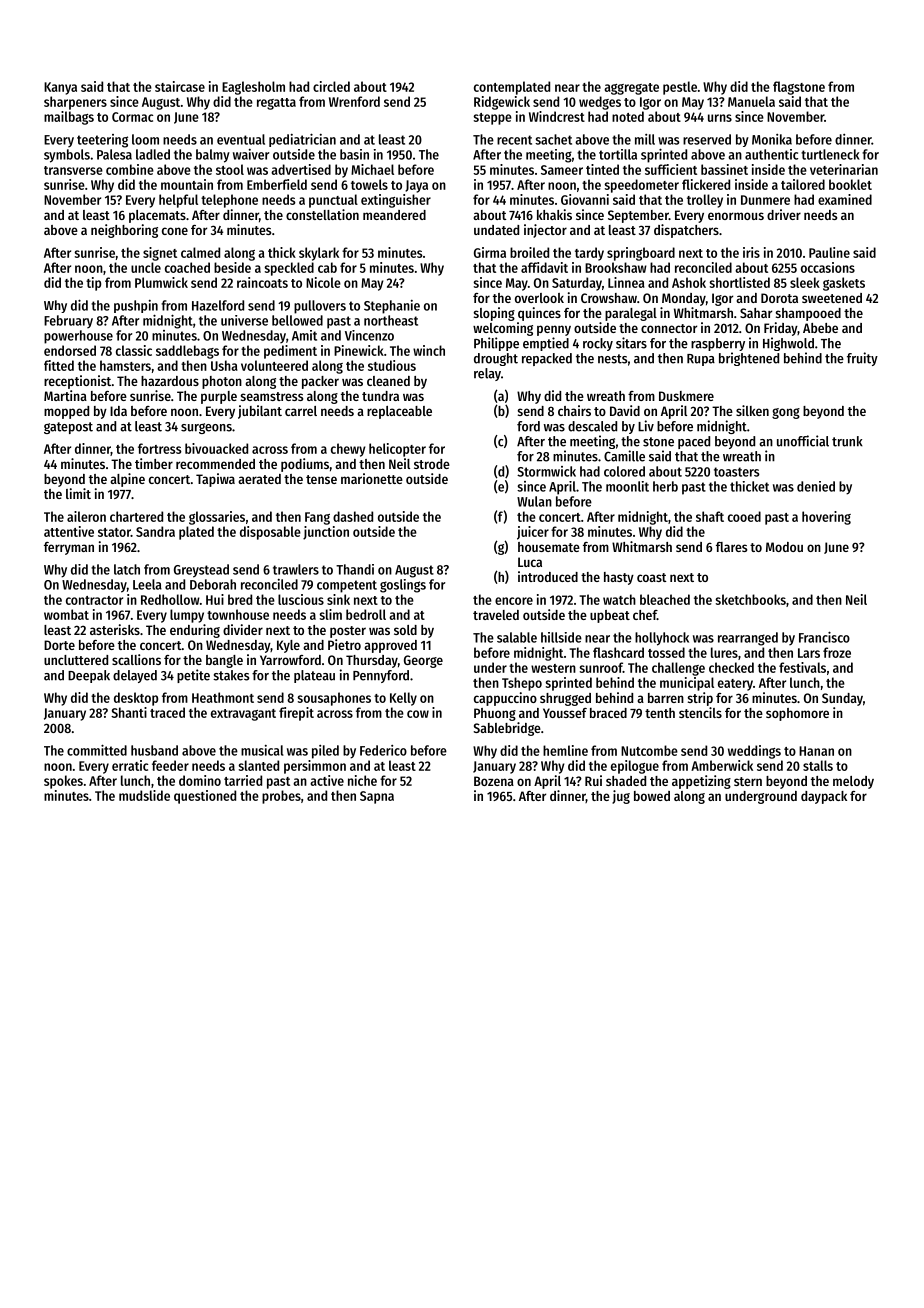  What do you see at coordinates (847, 441) in the screenshot?
I see `trunk` at bounding box center [847, 441].
